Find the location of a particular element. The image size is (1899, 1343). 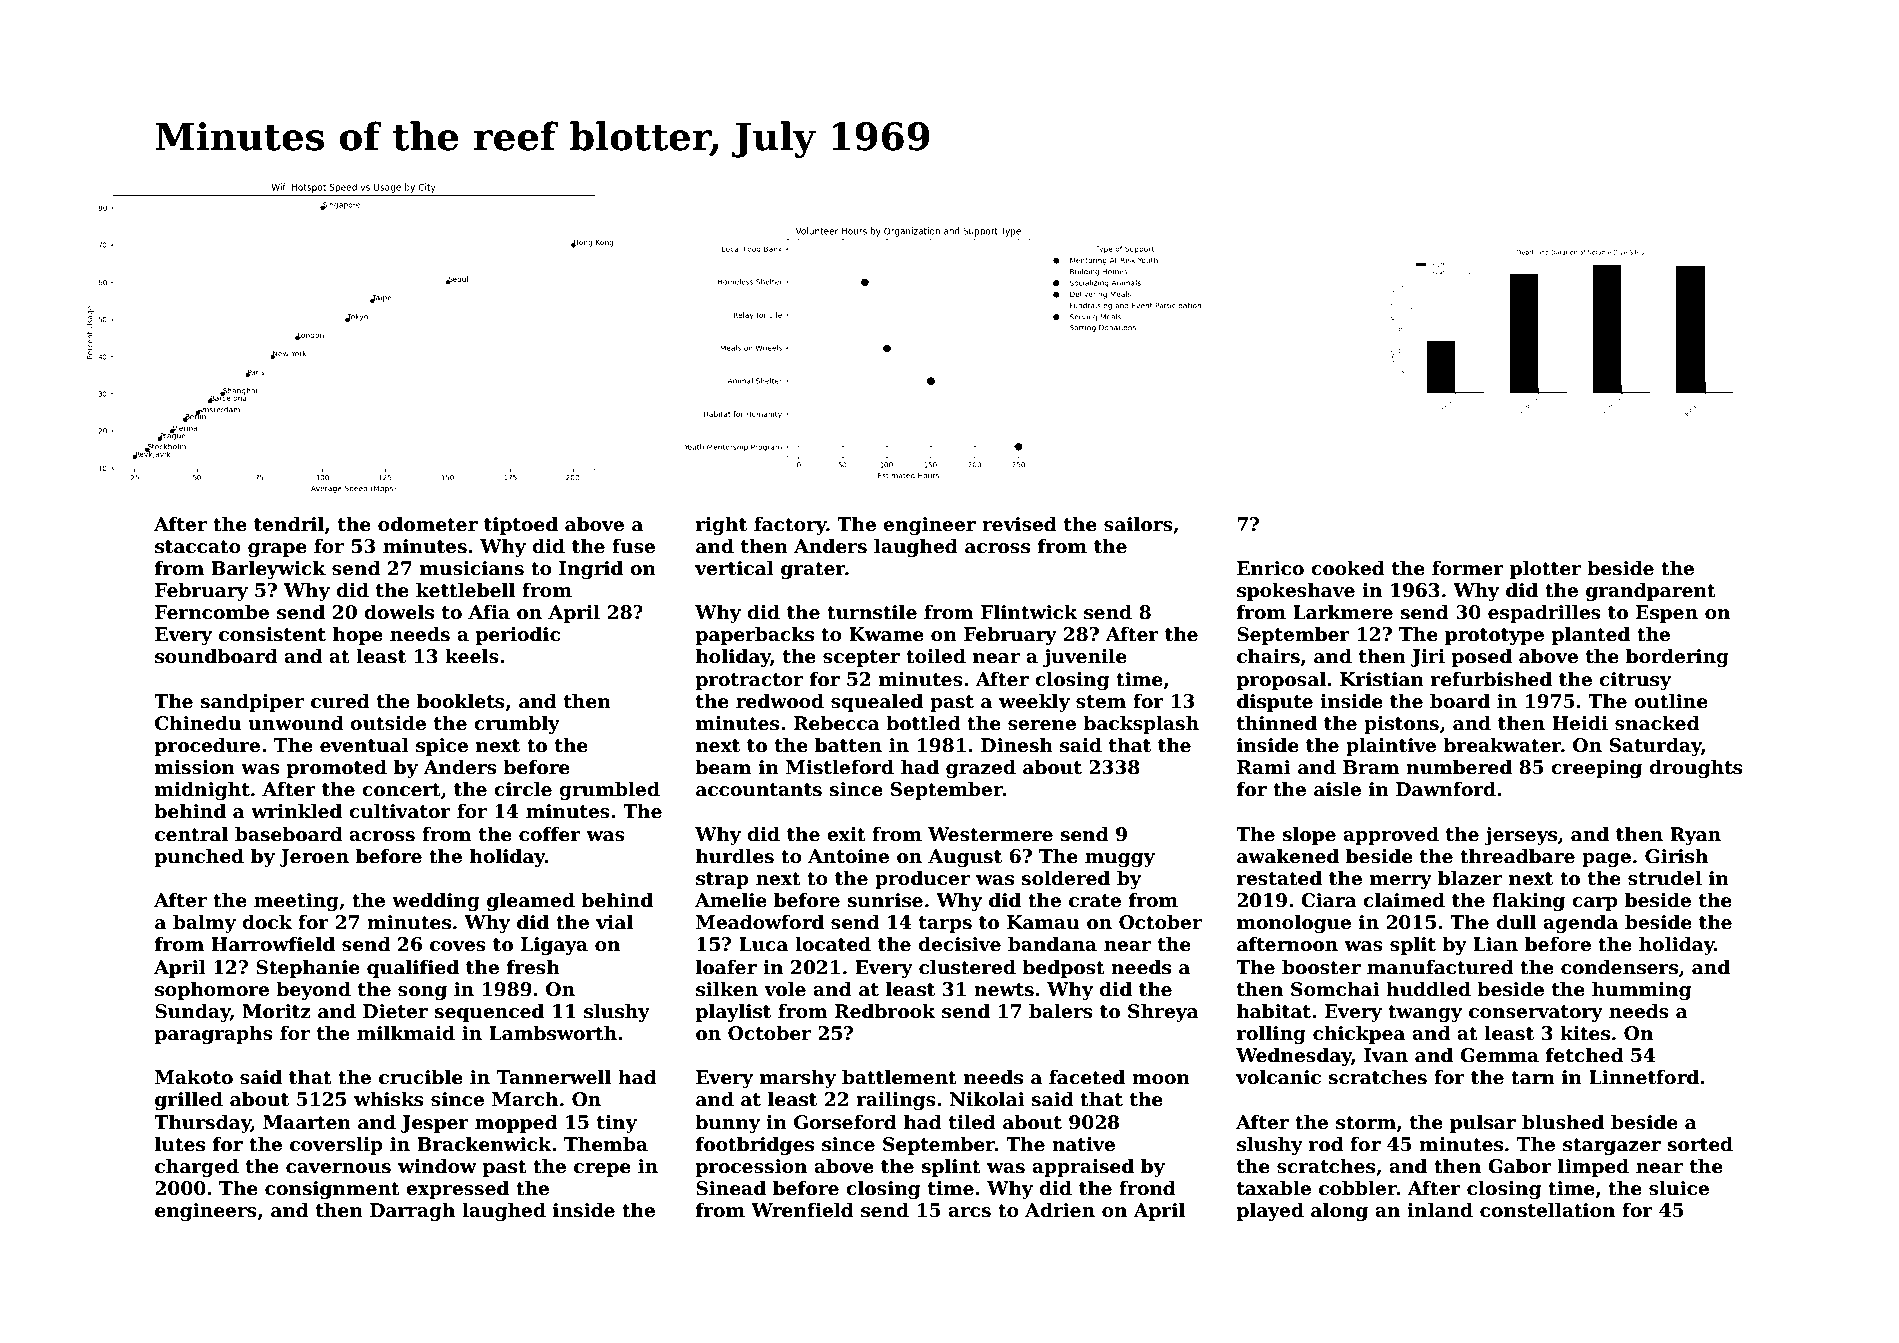

sophomore is located at coordinates (212, 990).
